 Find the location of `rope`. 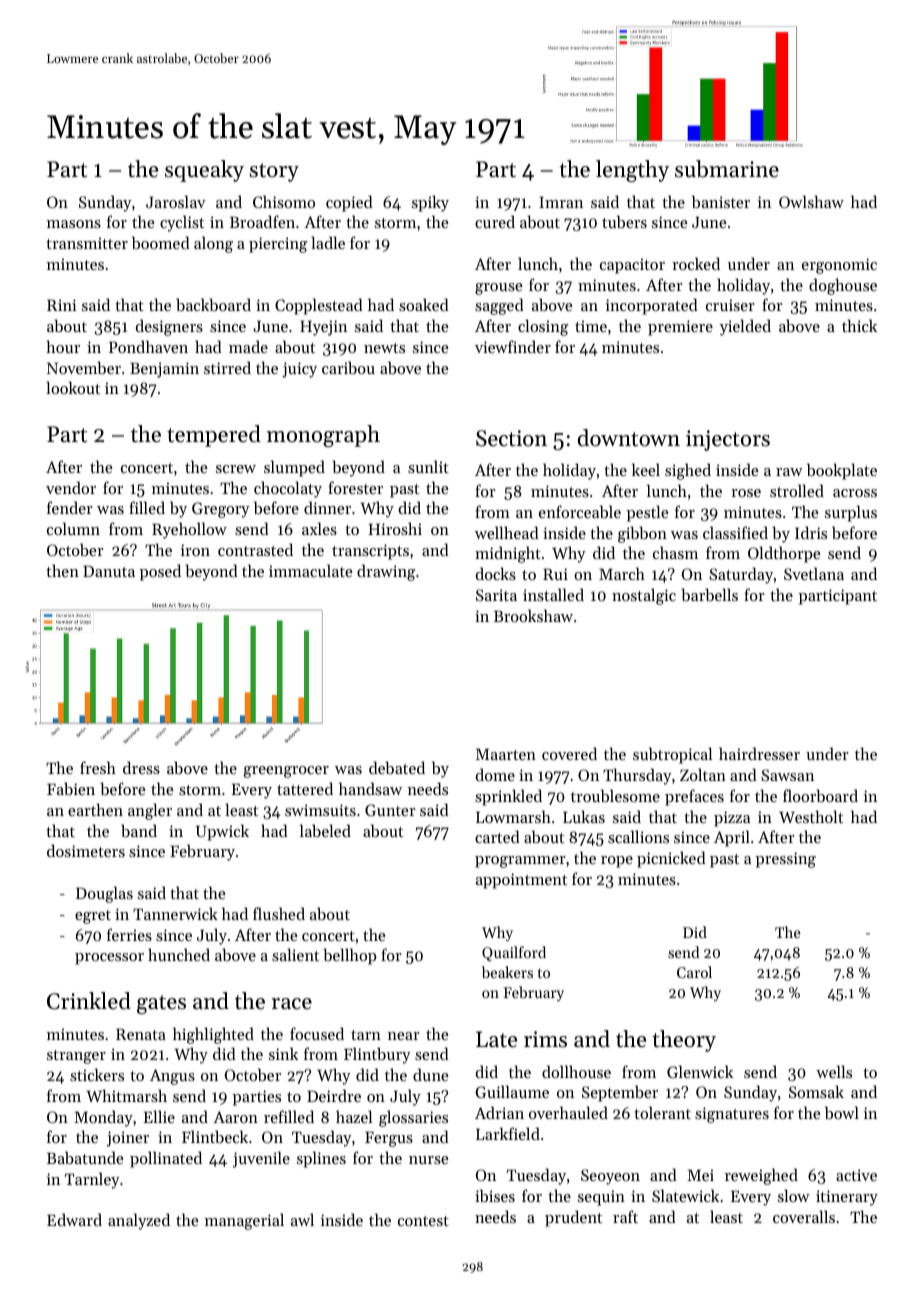

rope is located at coordinates (617, 862).
